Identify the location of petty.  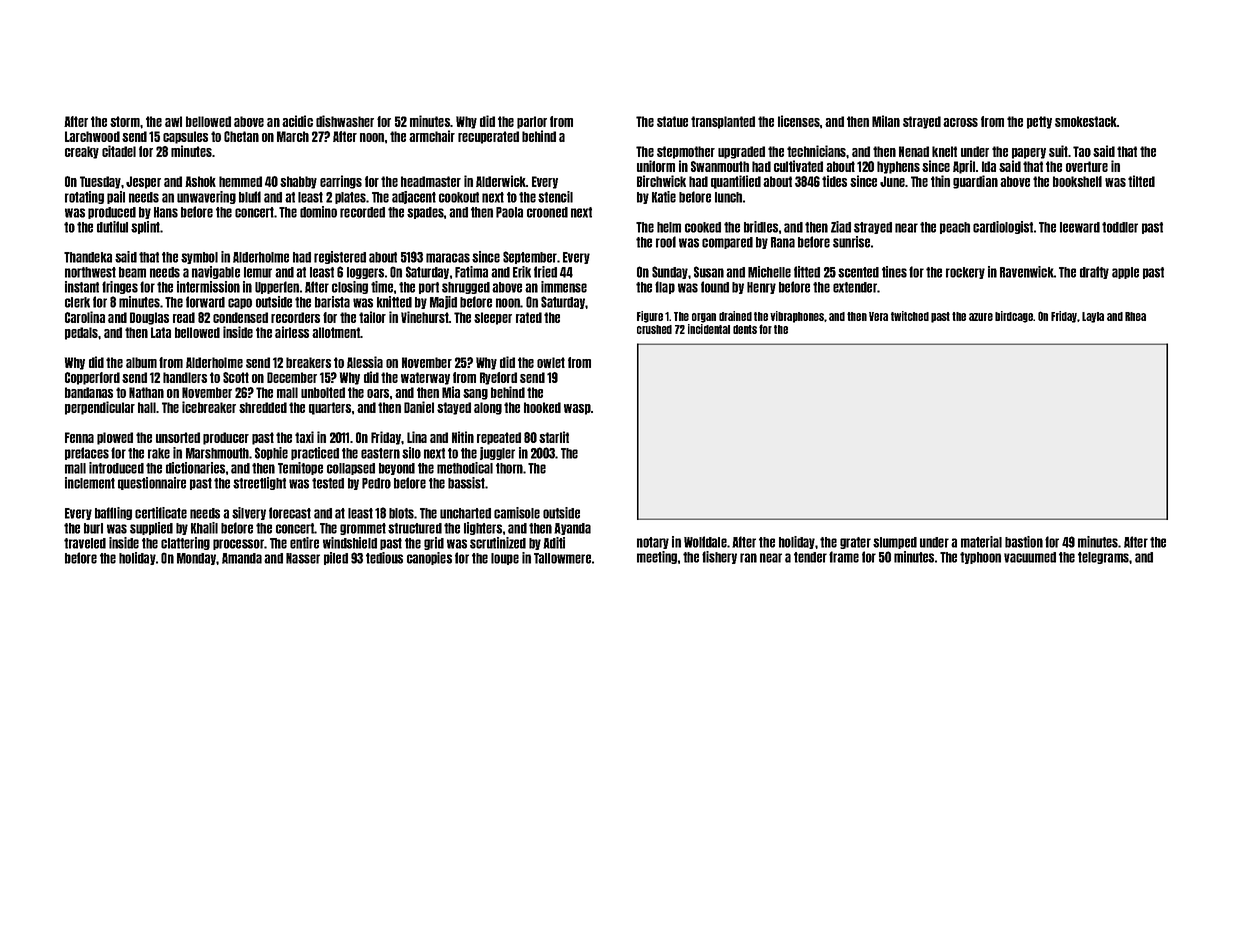
(1039, 122).
